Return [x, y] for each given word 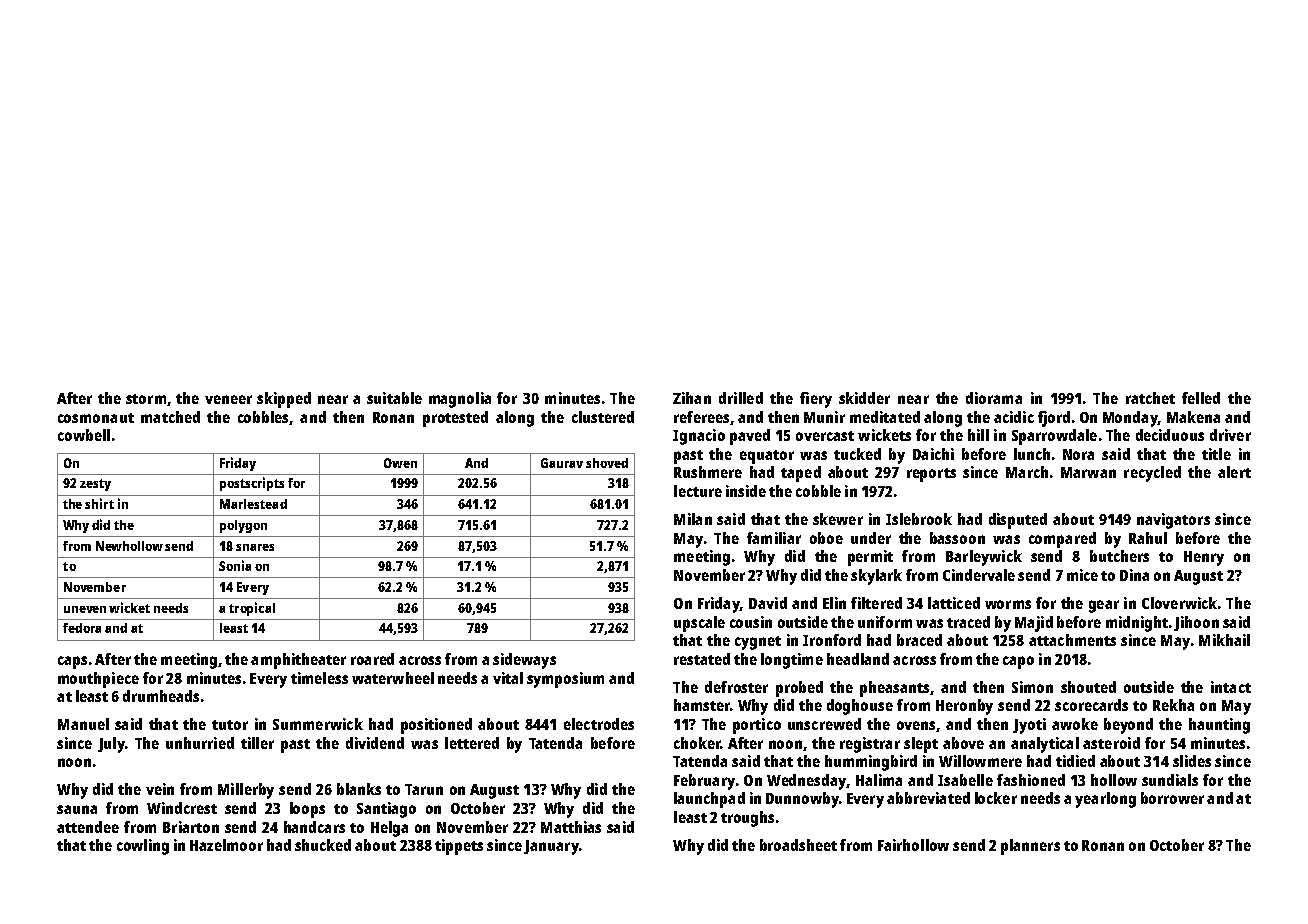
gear [1104, 606]
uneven [85, 609]
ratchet [1150, 398]
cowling [143, 847]
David [768, 603]
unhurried [200, 743]
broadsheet [798, 845]
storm [146, 399]
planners [1030, 847]
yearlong [1105, 800]
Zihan [692, 398]
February [704, 782]
